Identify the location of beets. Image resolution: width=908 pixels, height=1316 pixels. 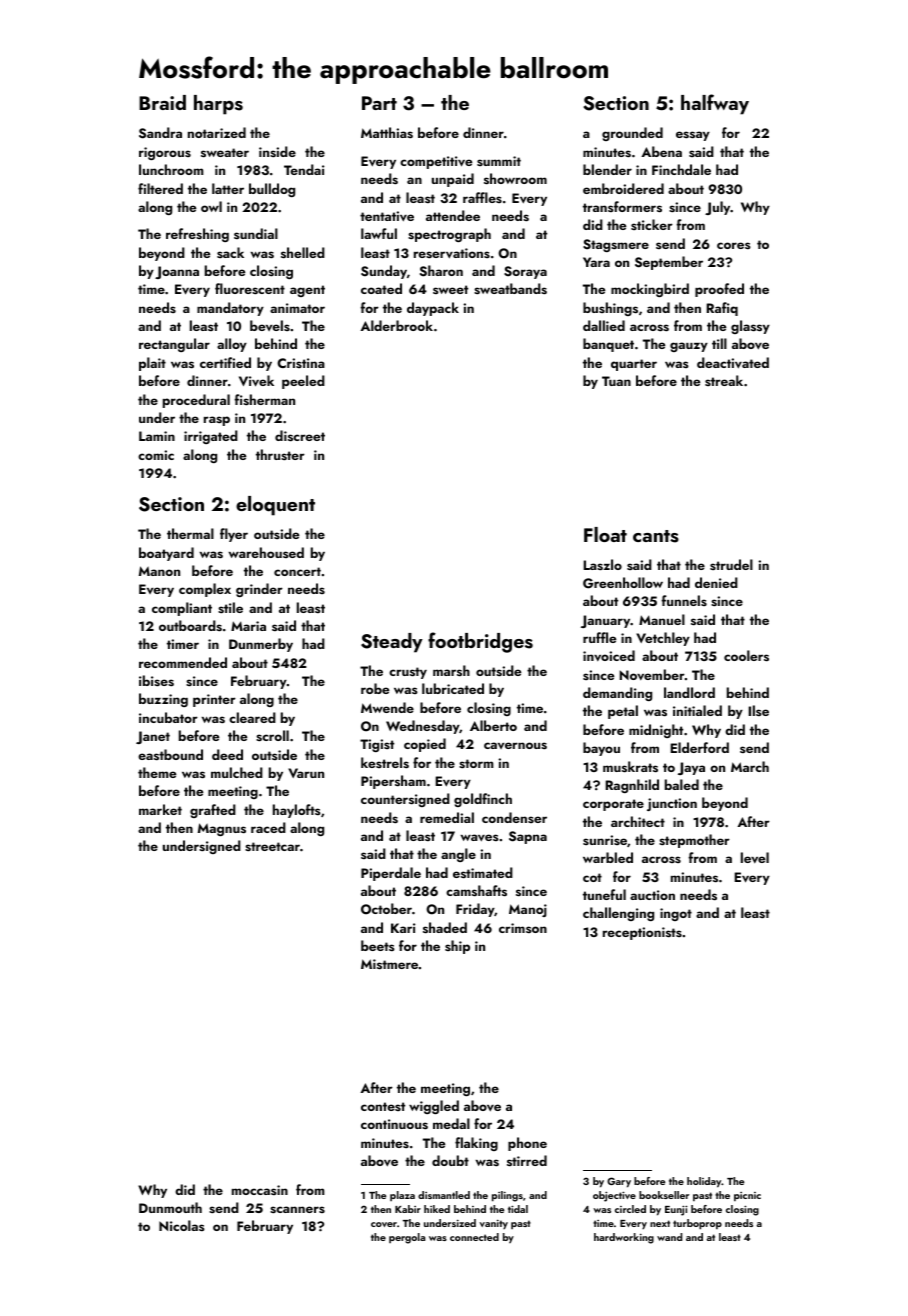
(378, 945).
